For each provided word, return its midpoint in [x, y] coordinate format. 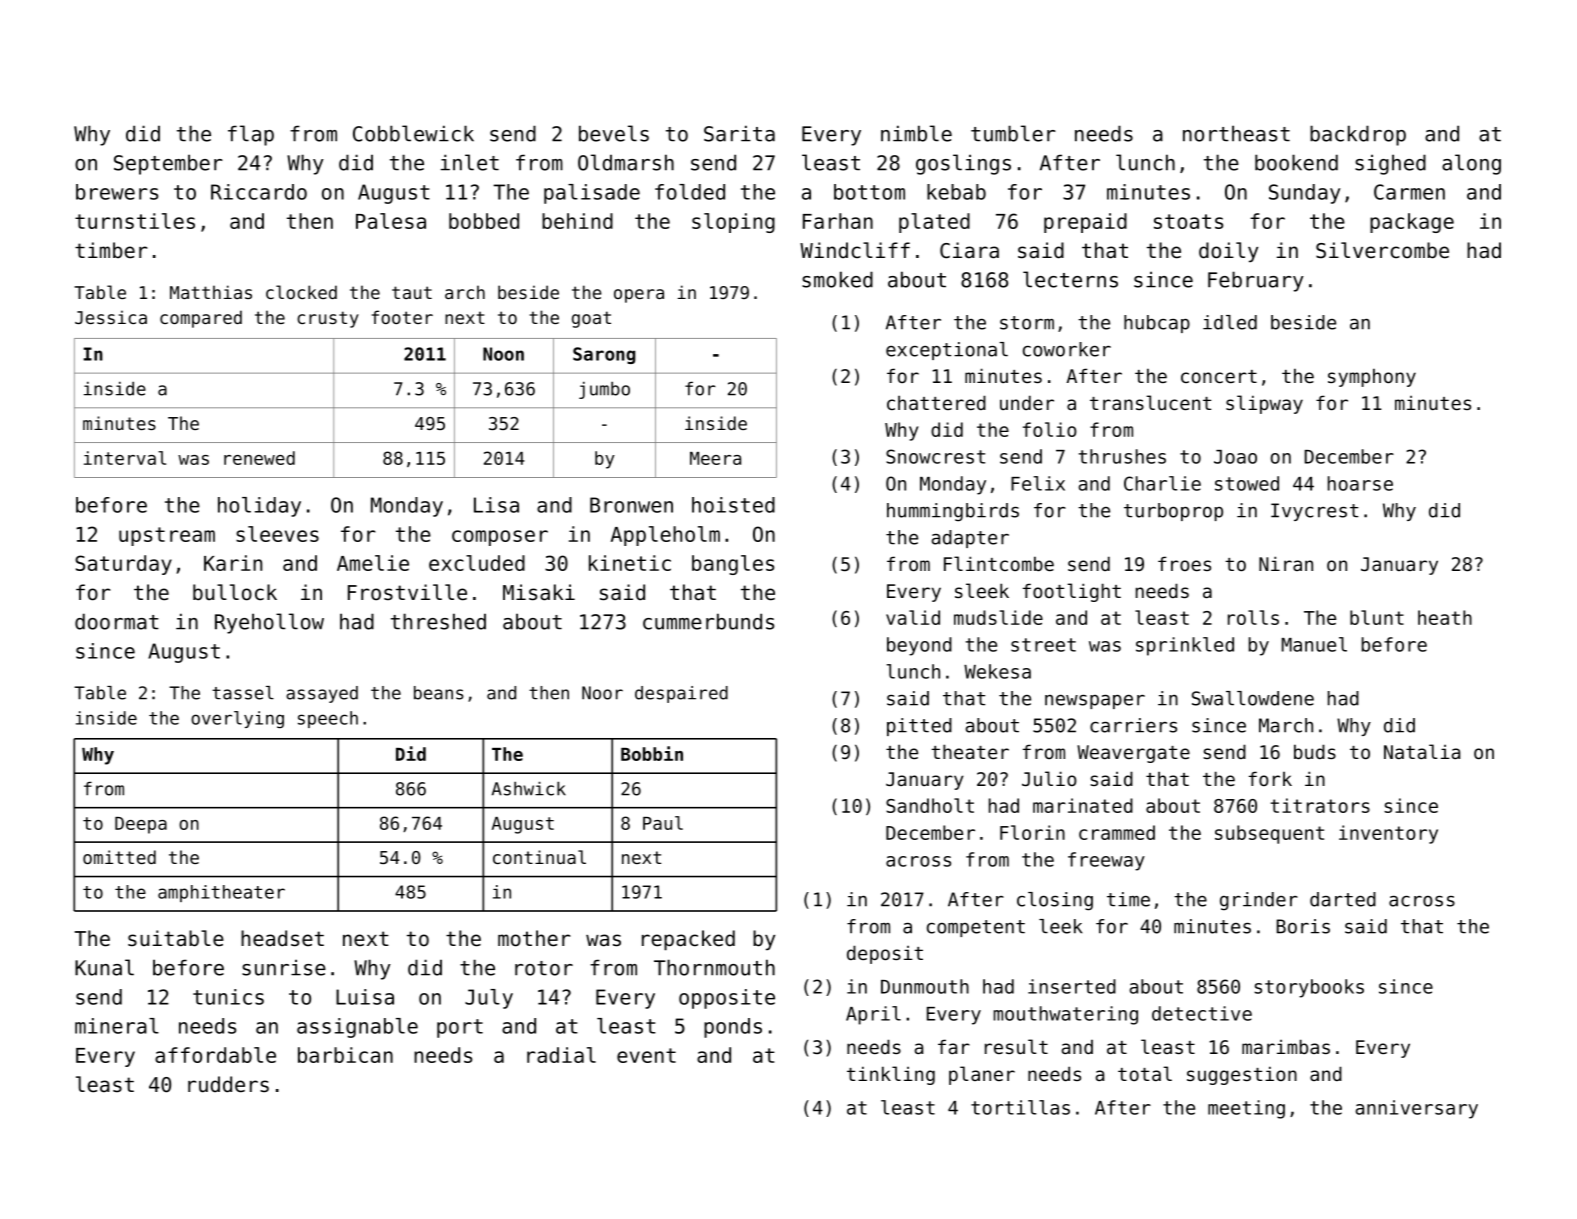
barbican [345, 1055]
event [646, 1055]
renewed [259, 458]
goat [591, 319]
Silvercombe [1382, 250]
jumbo [604, 390]
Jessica [111, 317]
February [1256, 281]
